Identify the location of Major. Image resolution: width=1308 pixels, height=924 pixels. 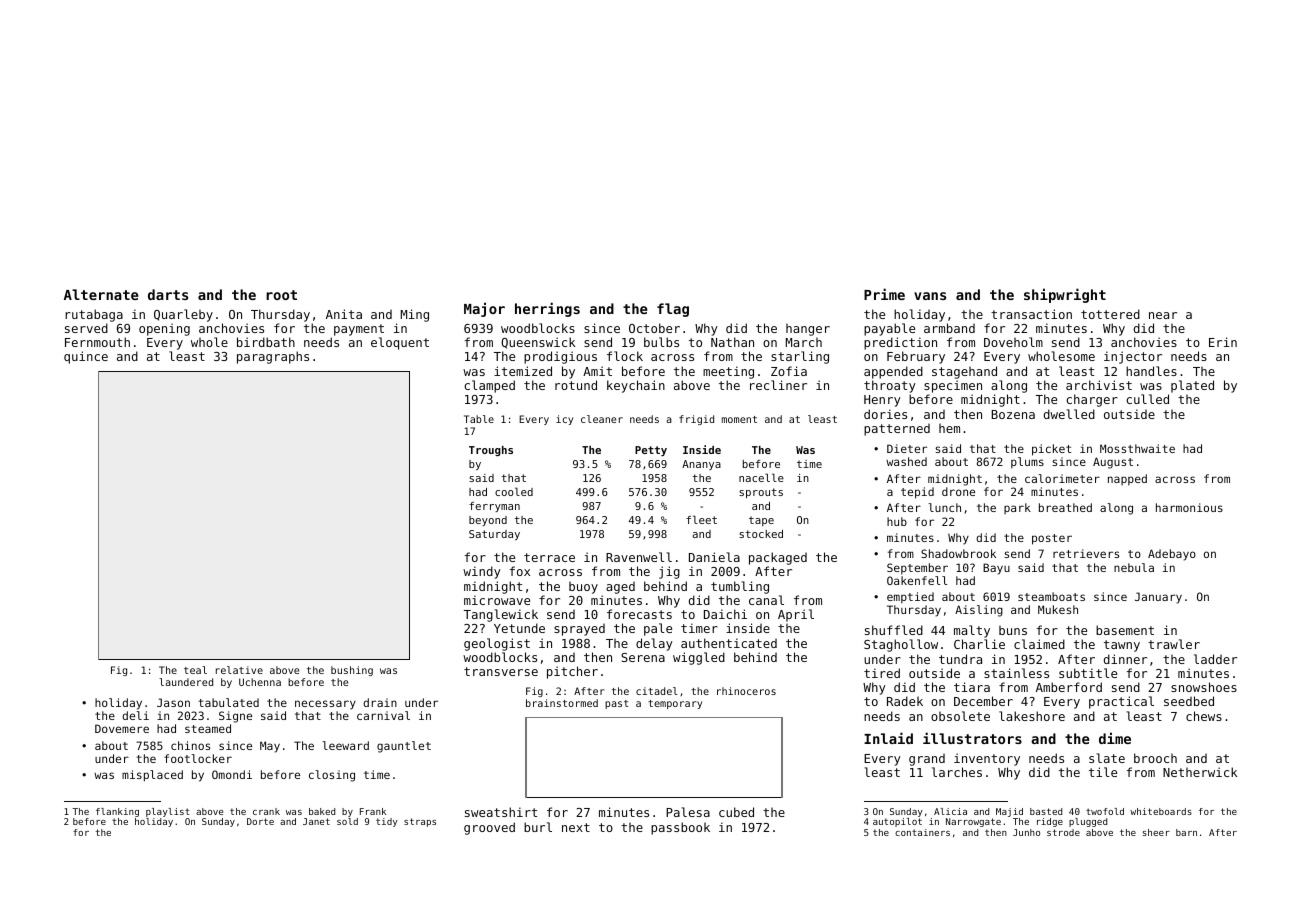
(484, 309).
